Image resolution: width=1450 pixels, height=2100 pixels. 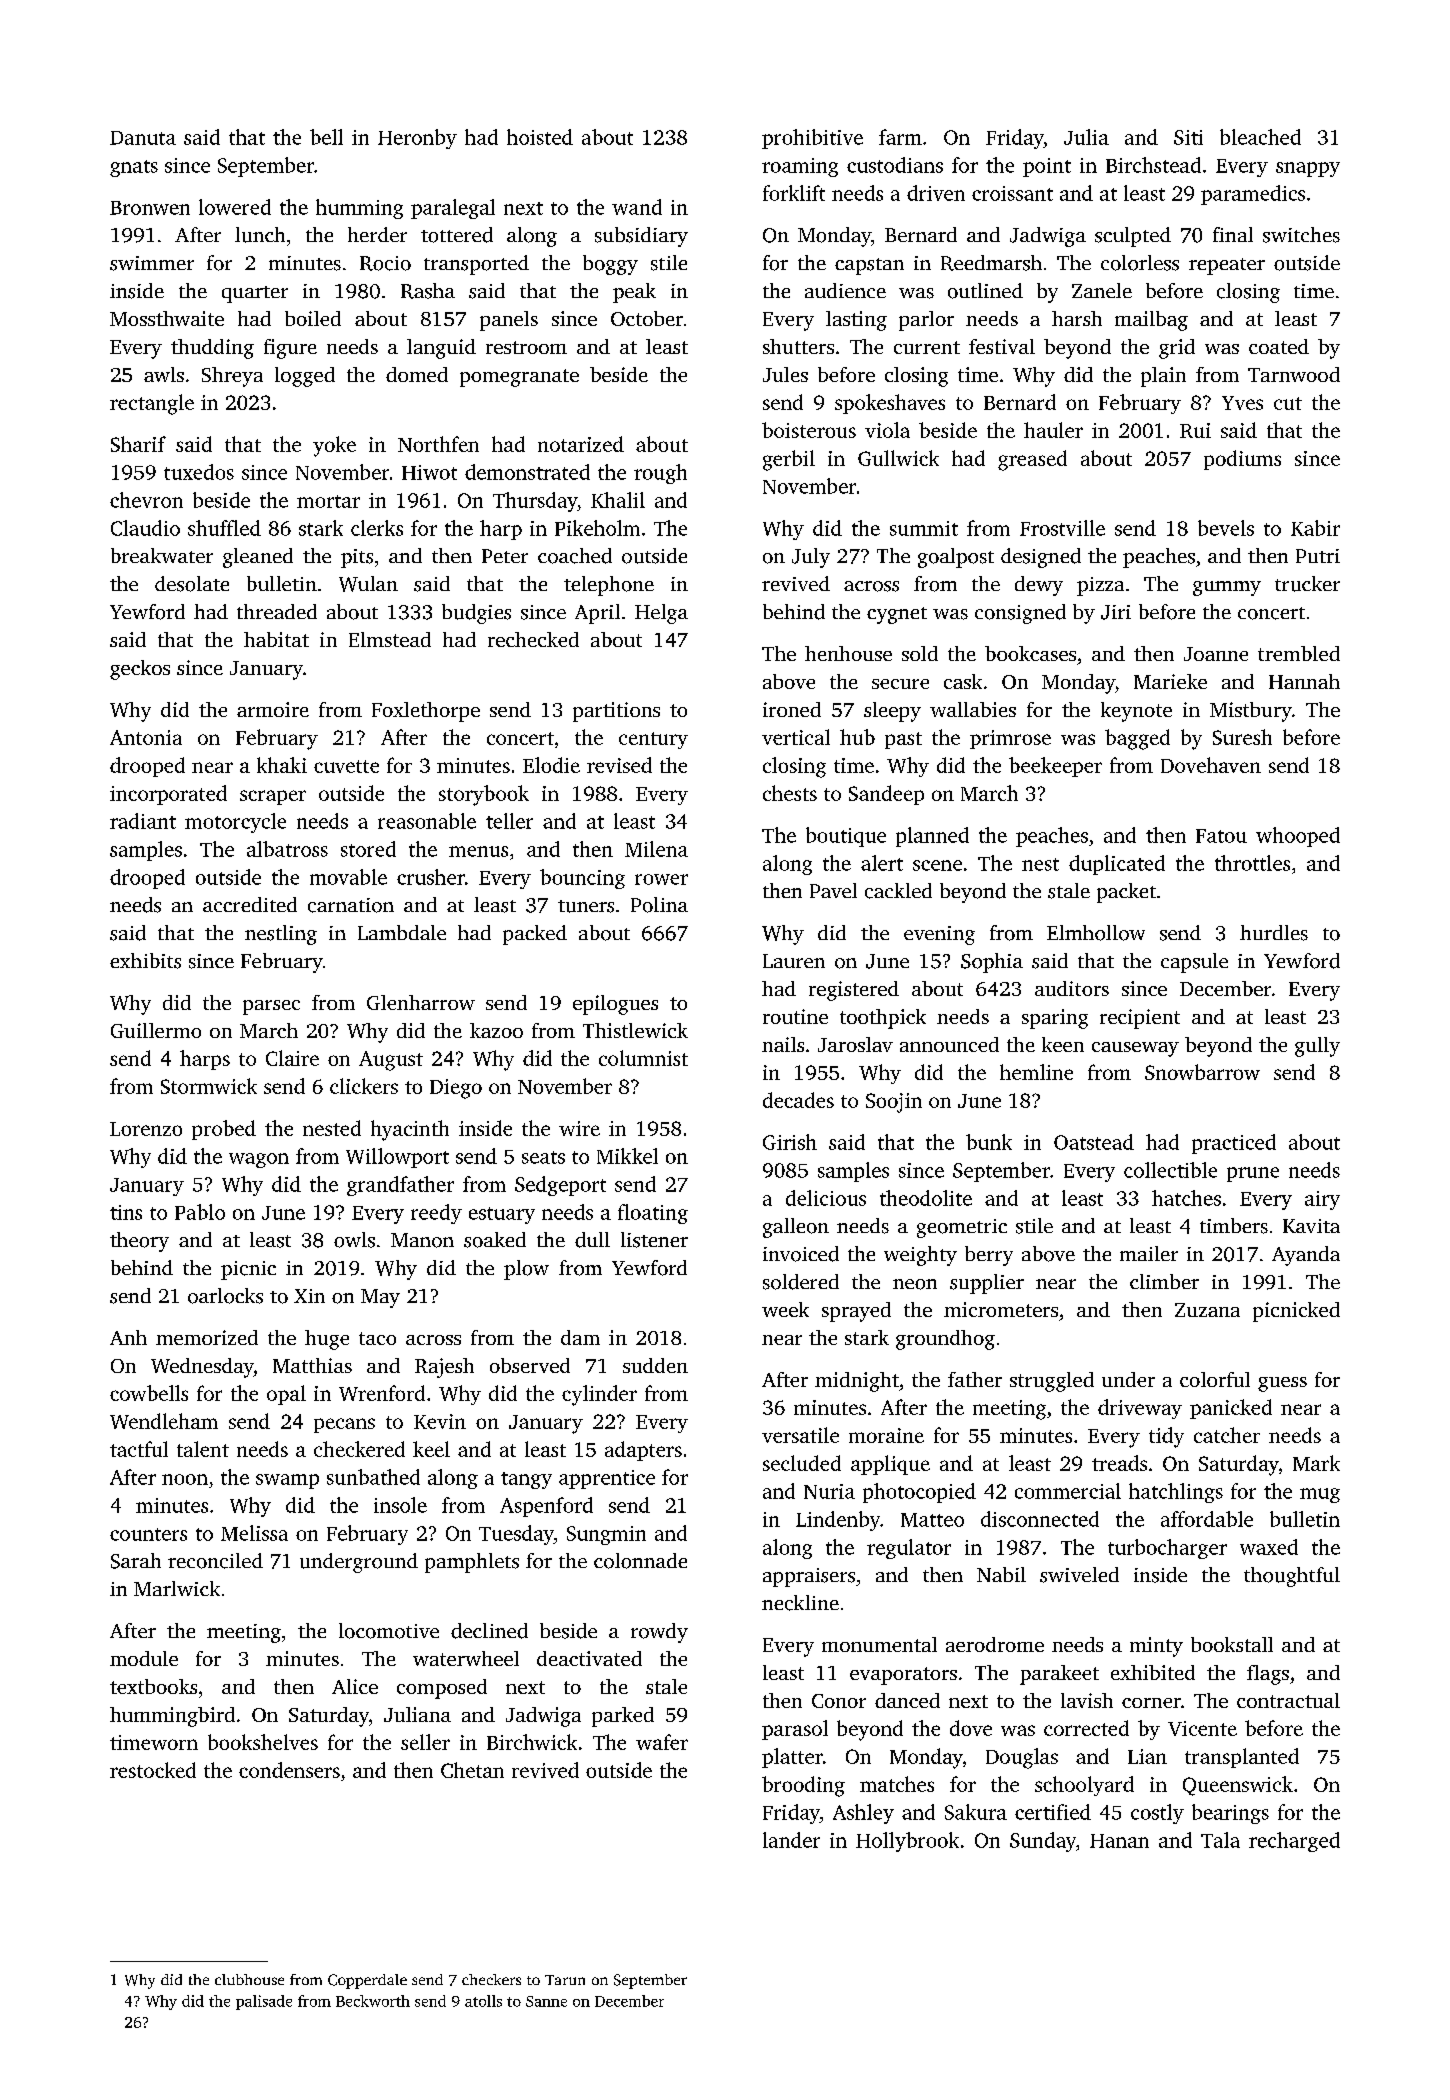 I want to click on condensers, so click(x=289, y=1770).
